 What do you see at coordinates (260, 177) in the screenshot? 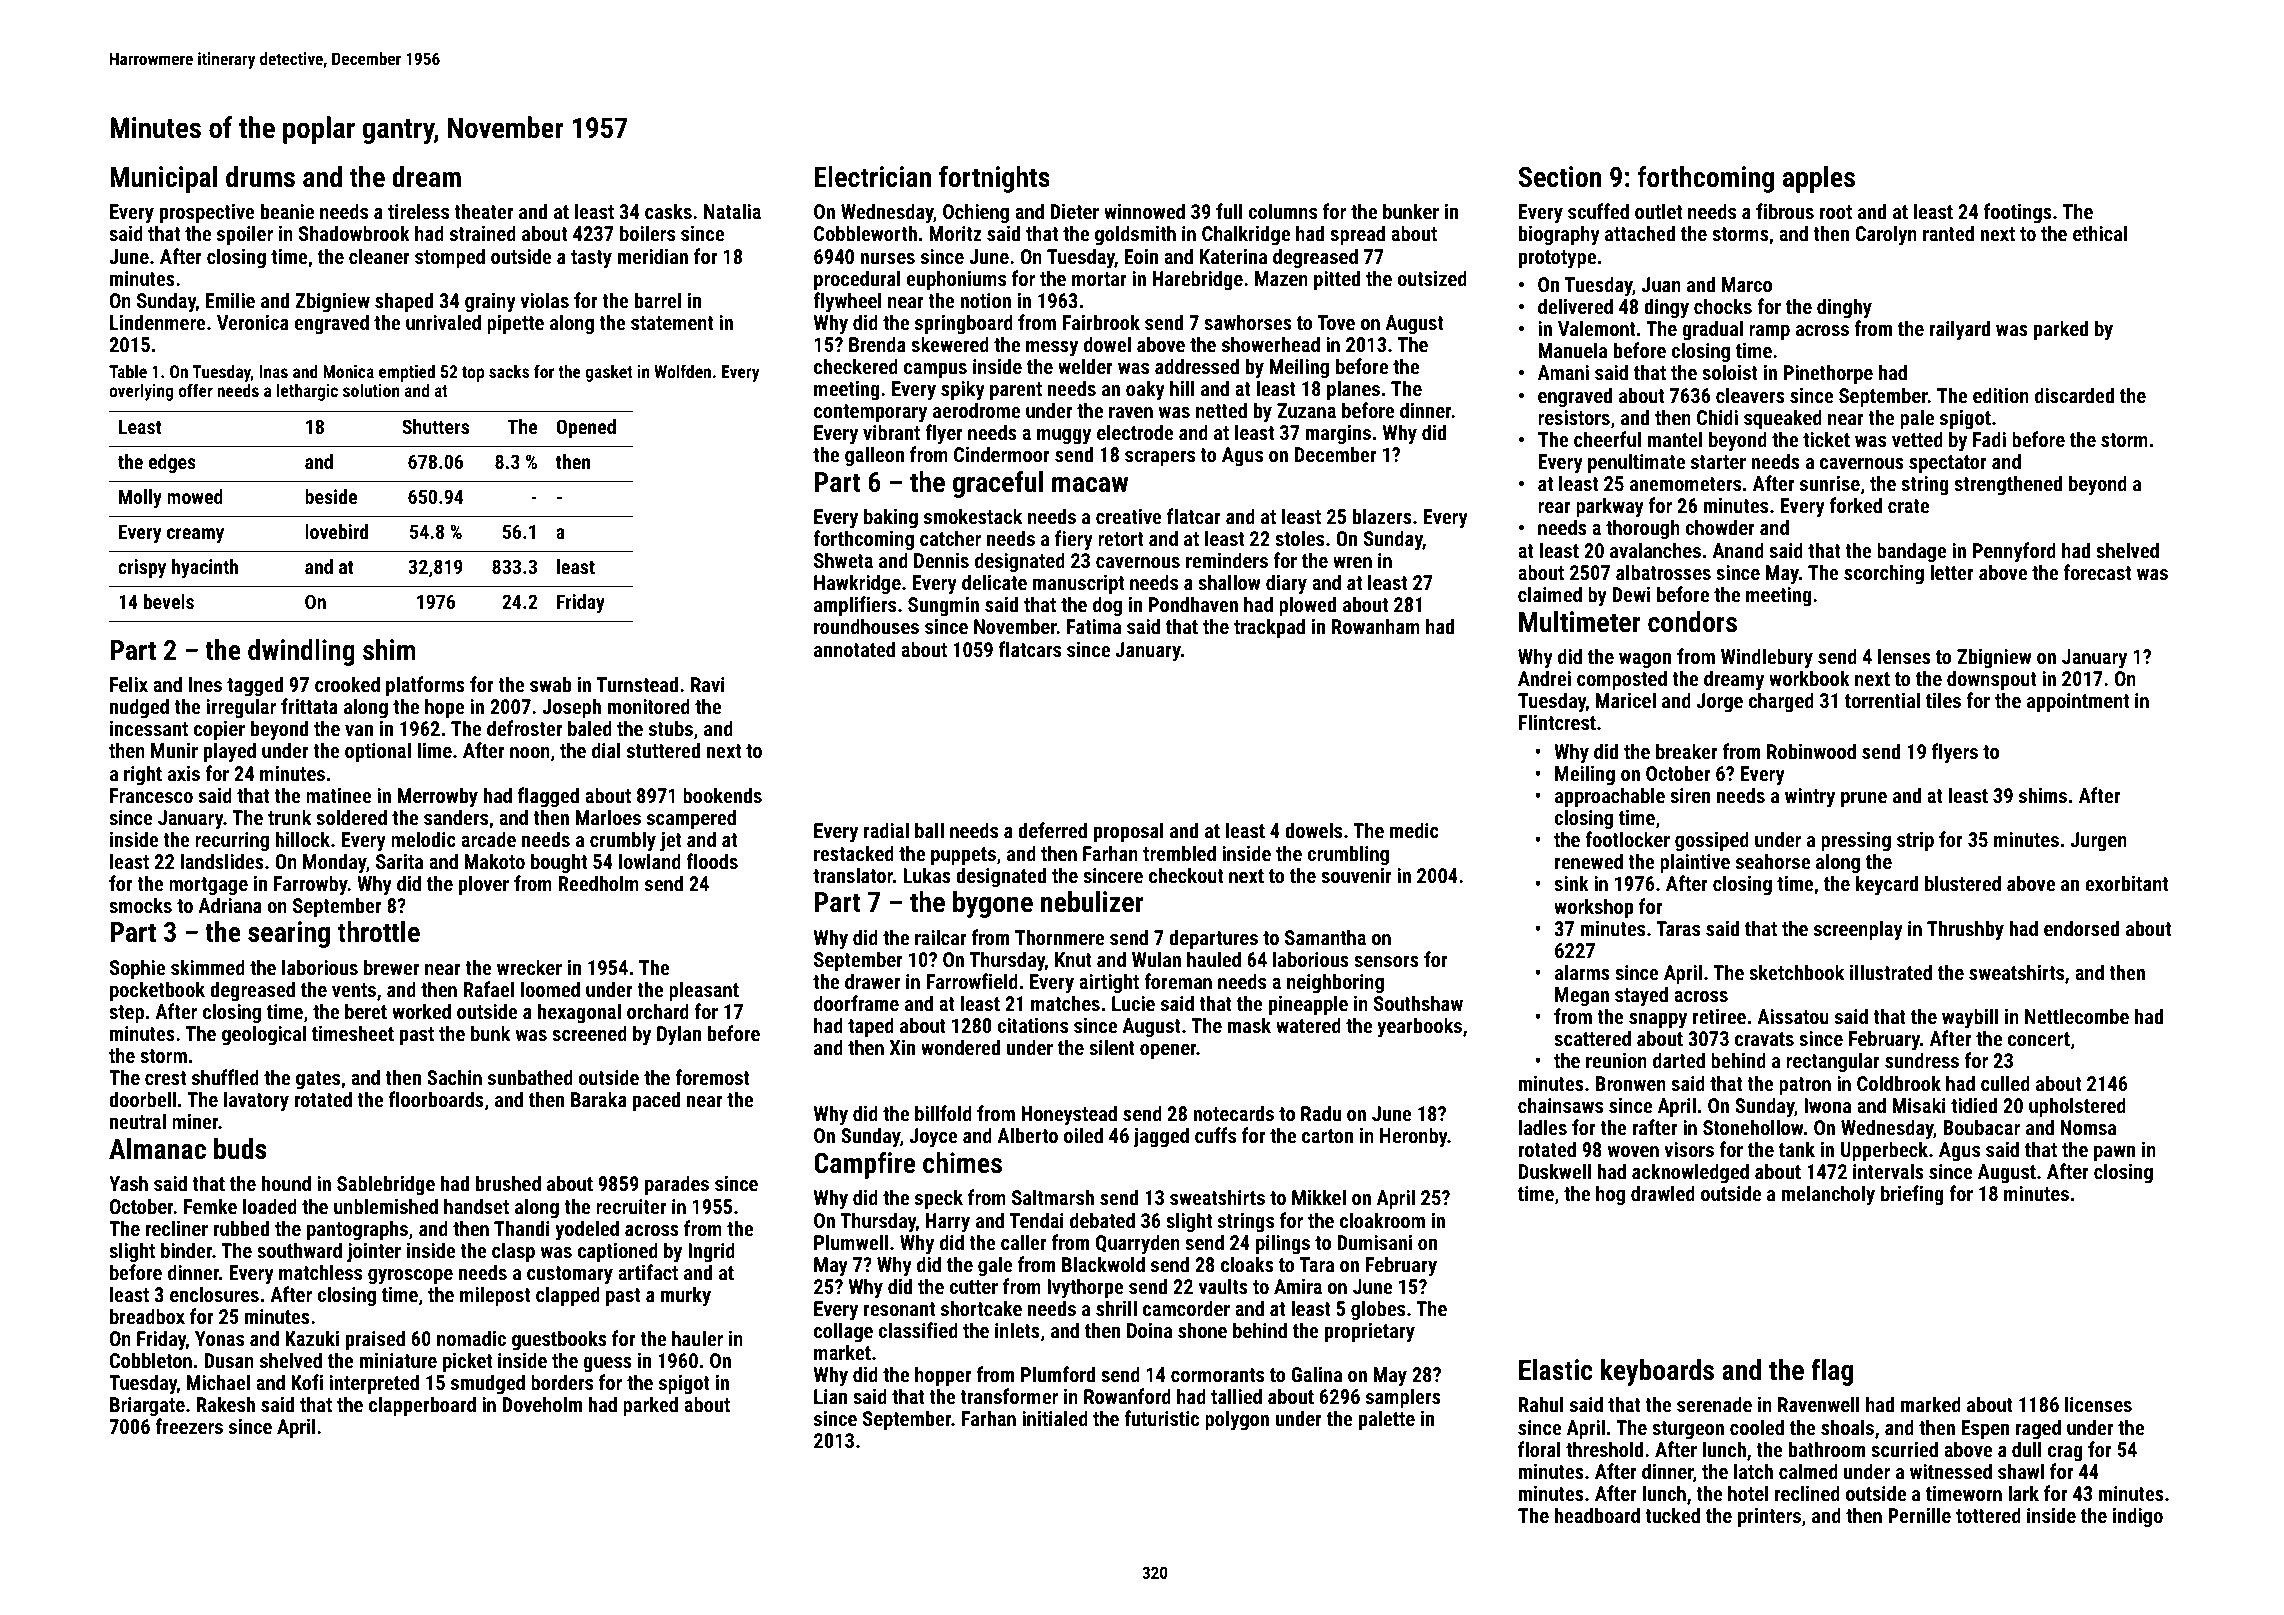
I see `drums` at bounding box center [260, 177].
